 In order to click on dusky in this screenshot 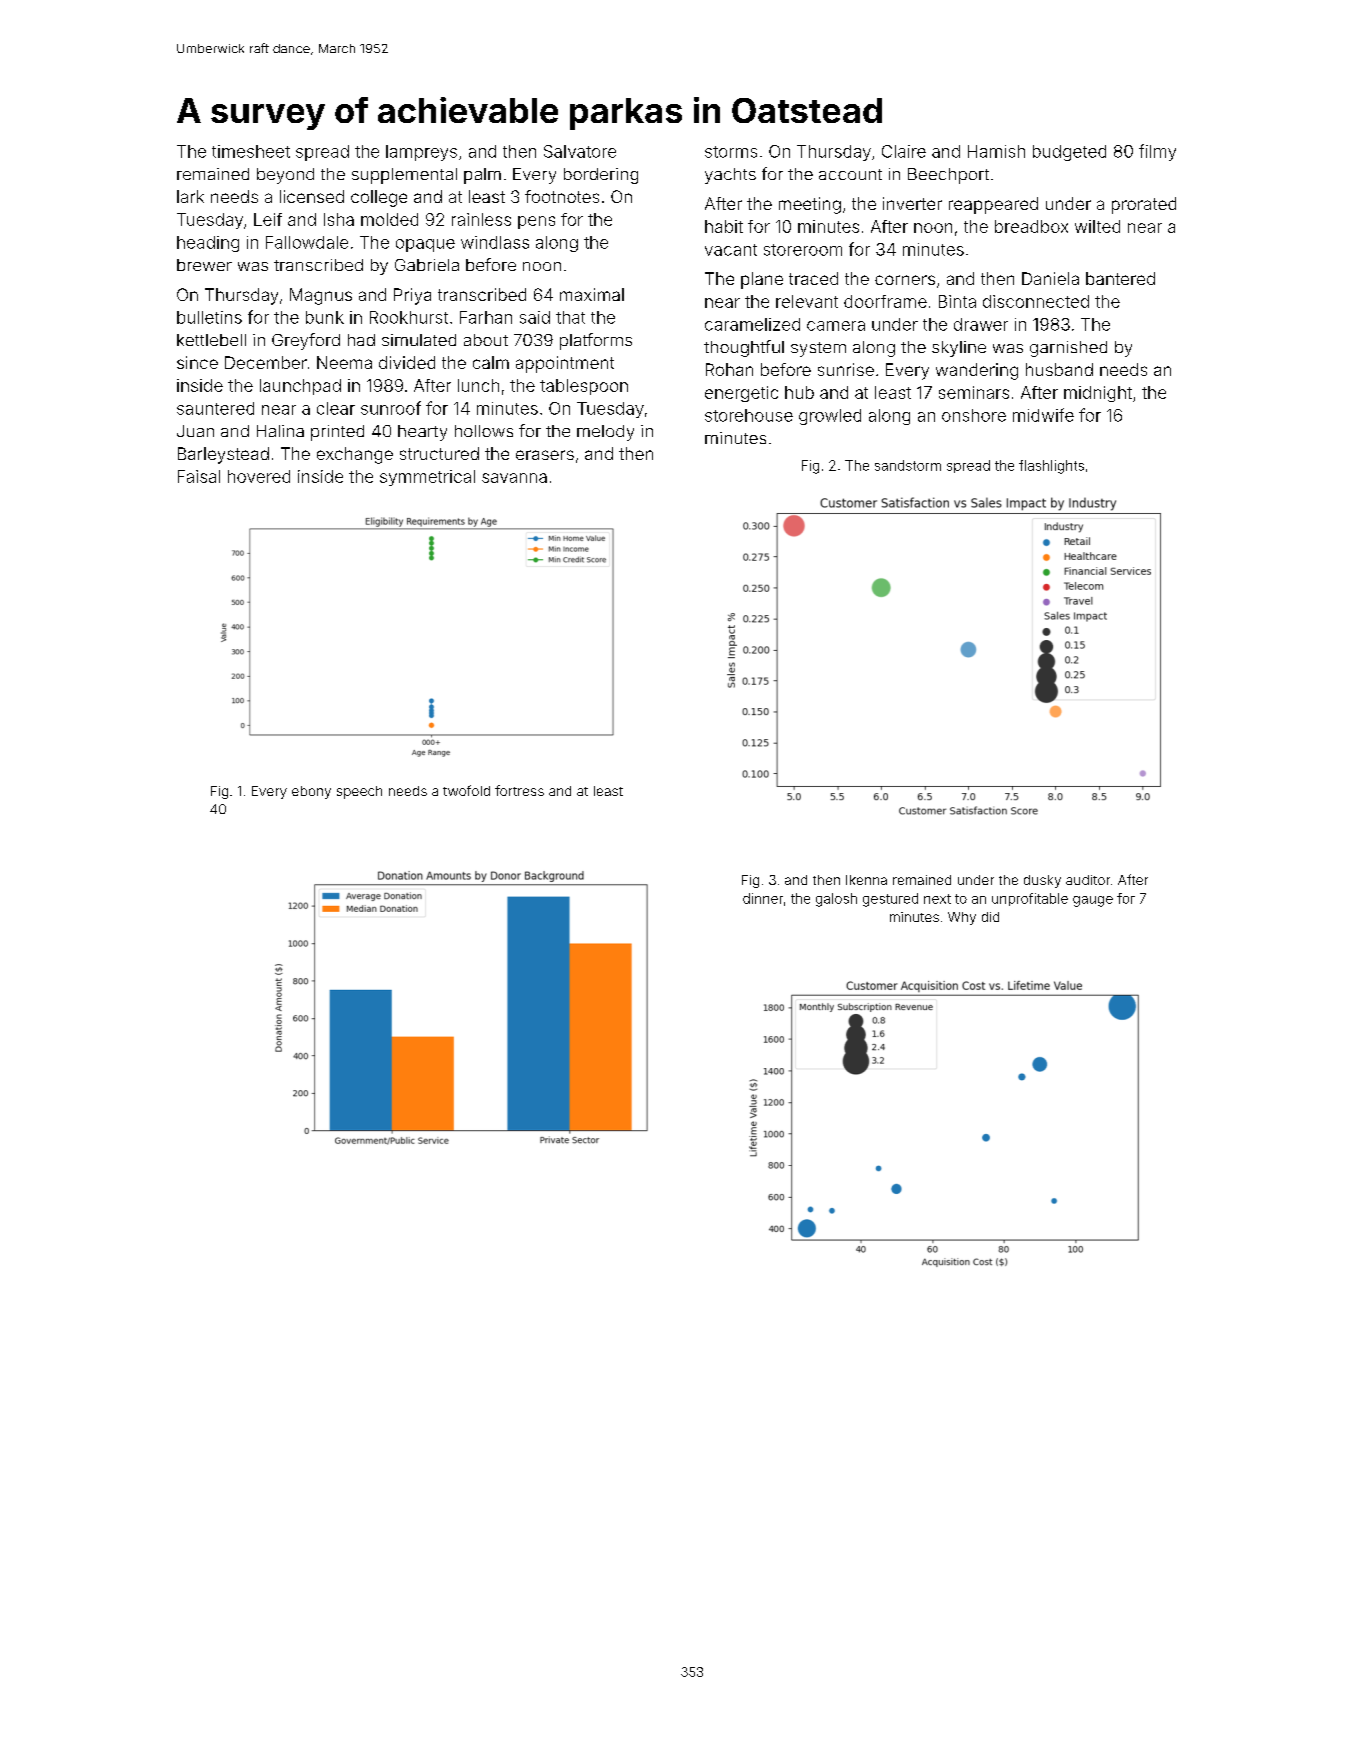, I will do `click(1042, 881)`.
